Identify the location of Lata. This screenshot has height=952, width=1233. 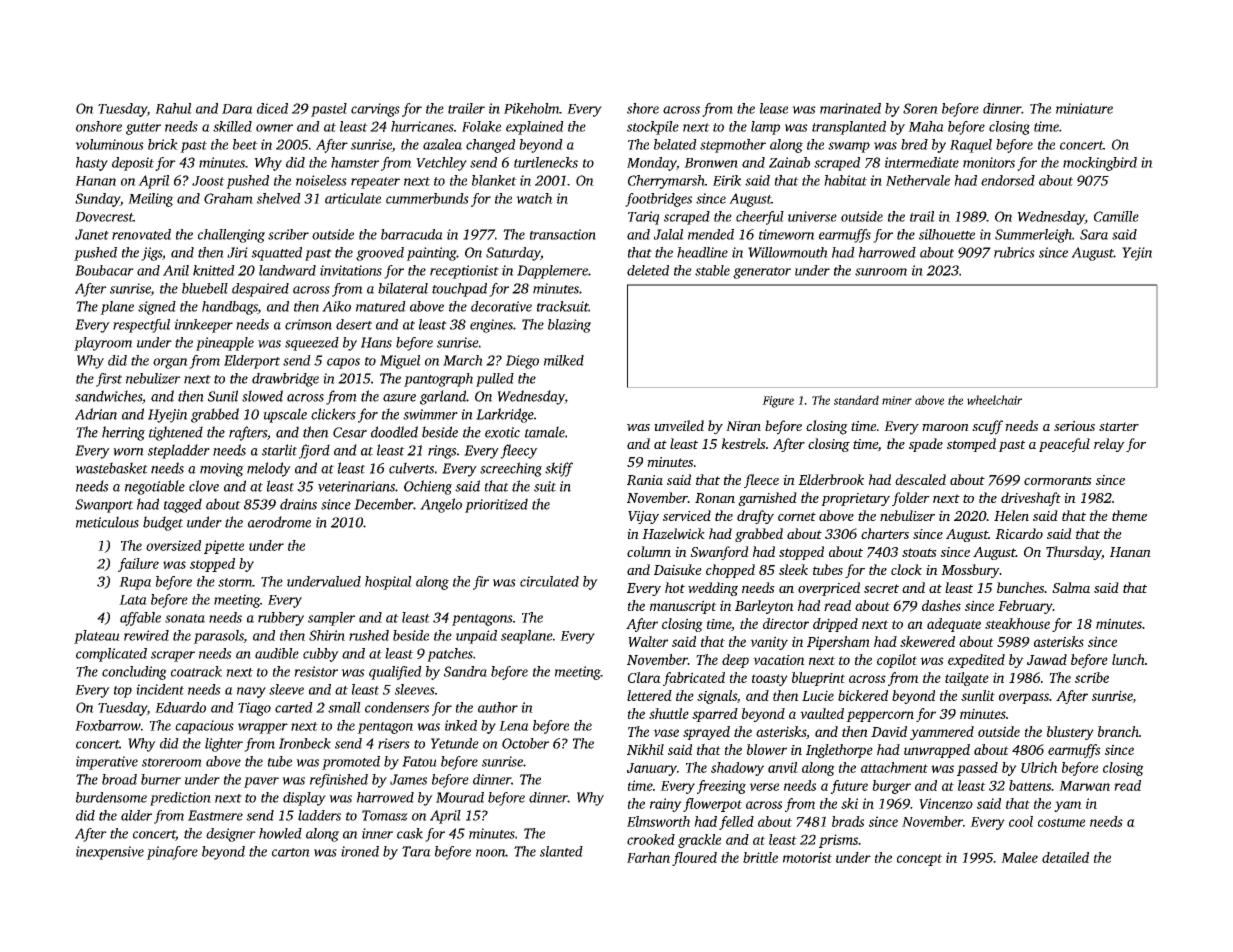
(133, 600).
